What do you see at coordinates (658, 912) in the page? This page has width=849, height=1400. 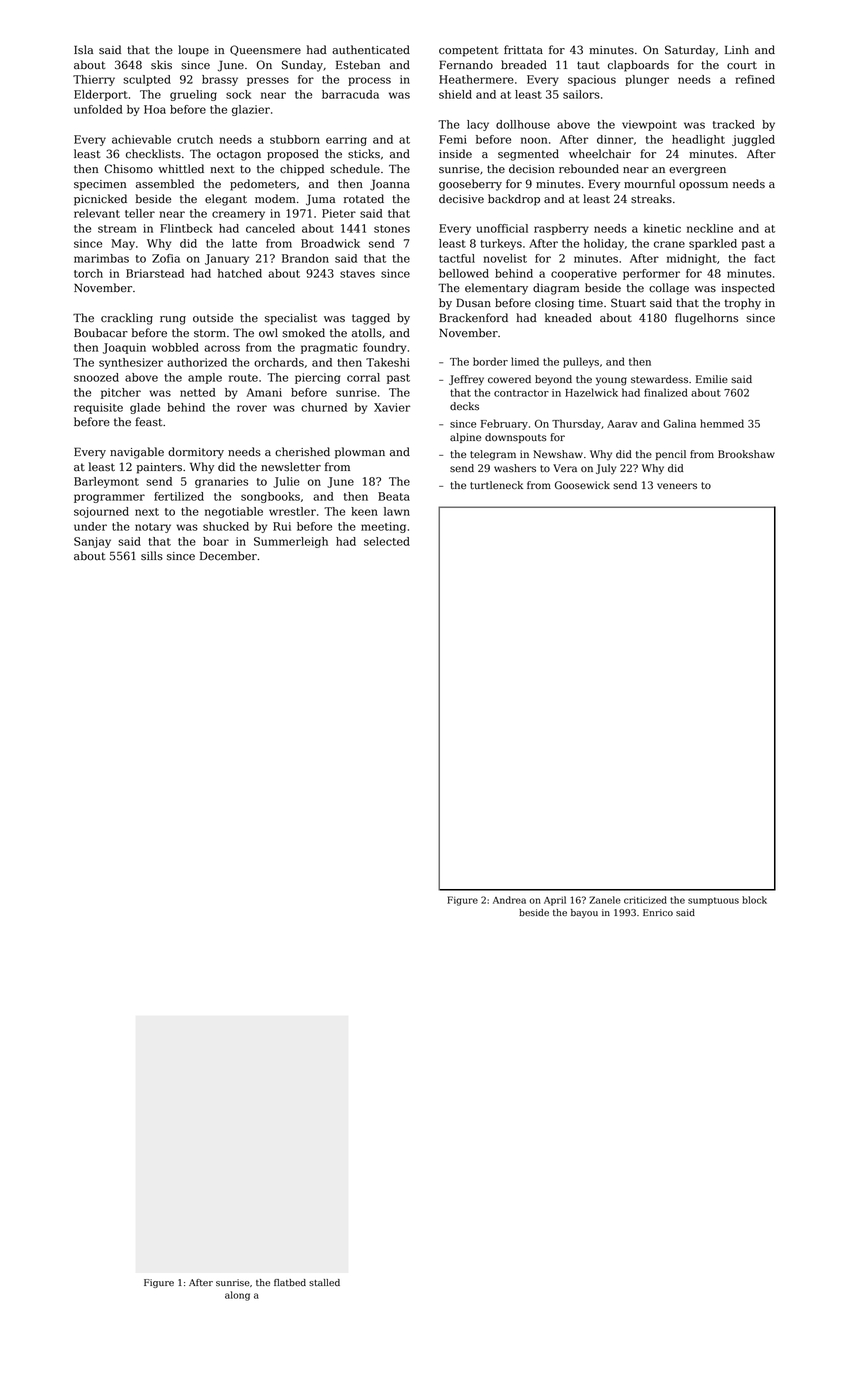 I see `Enrico` at bounding box center [658, 912].
